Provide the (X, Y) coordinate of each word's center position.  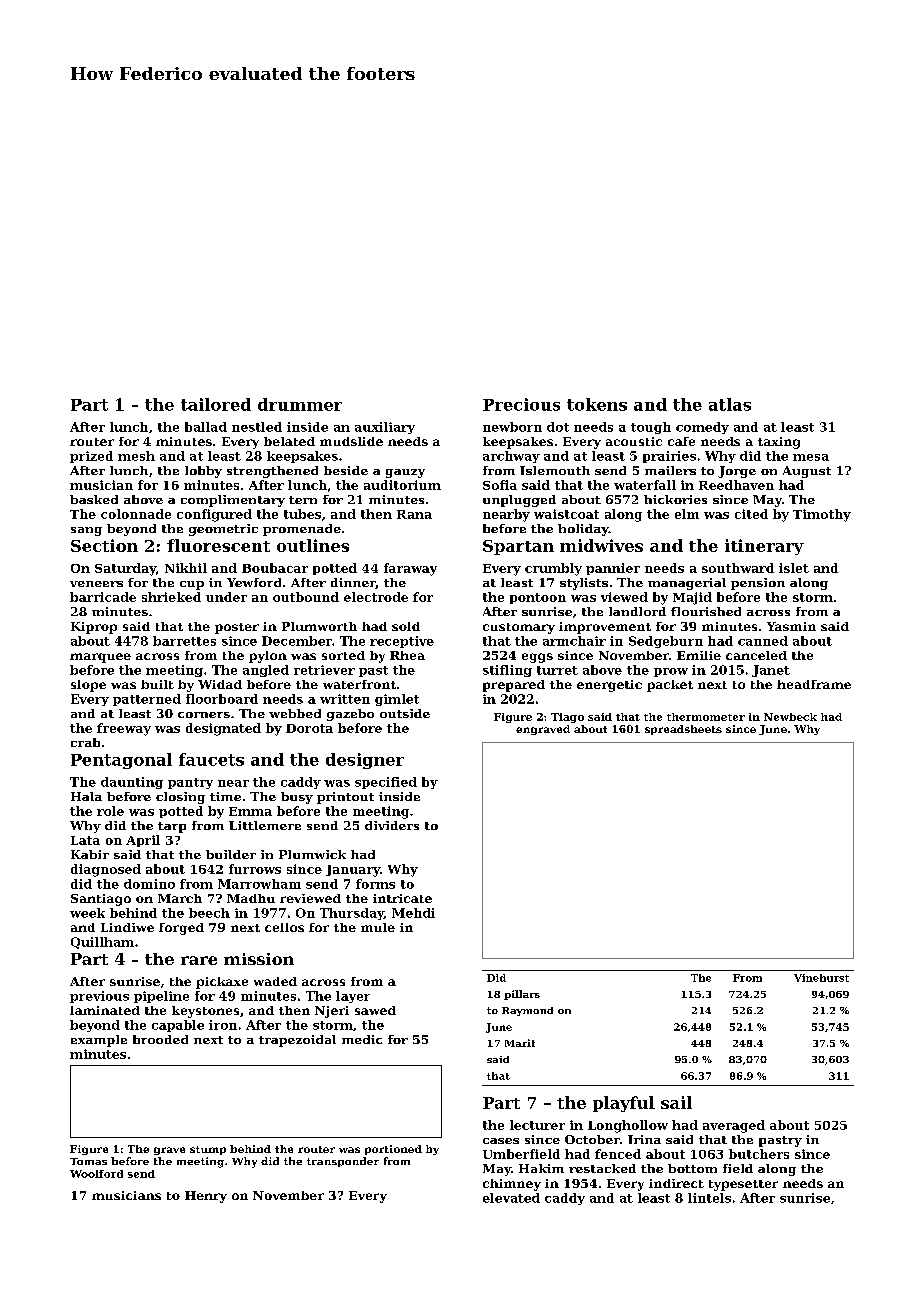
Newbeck (790, 717)
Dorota (309, 728)
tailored (216, 404)
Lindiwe (127, 927)
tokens (597, 404)
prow (671, 672)
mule (378, 927)
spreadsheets (683, 730)
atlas (730, 404)
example (99, 1041)
